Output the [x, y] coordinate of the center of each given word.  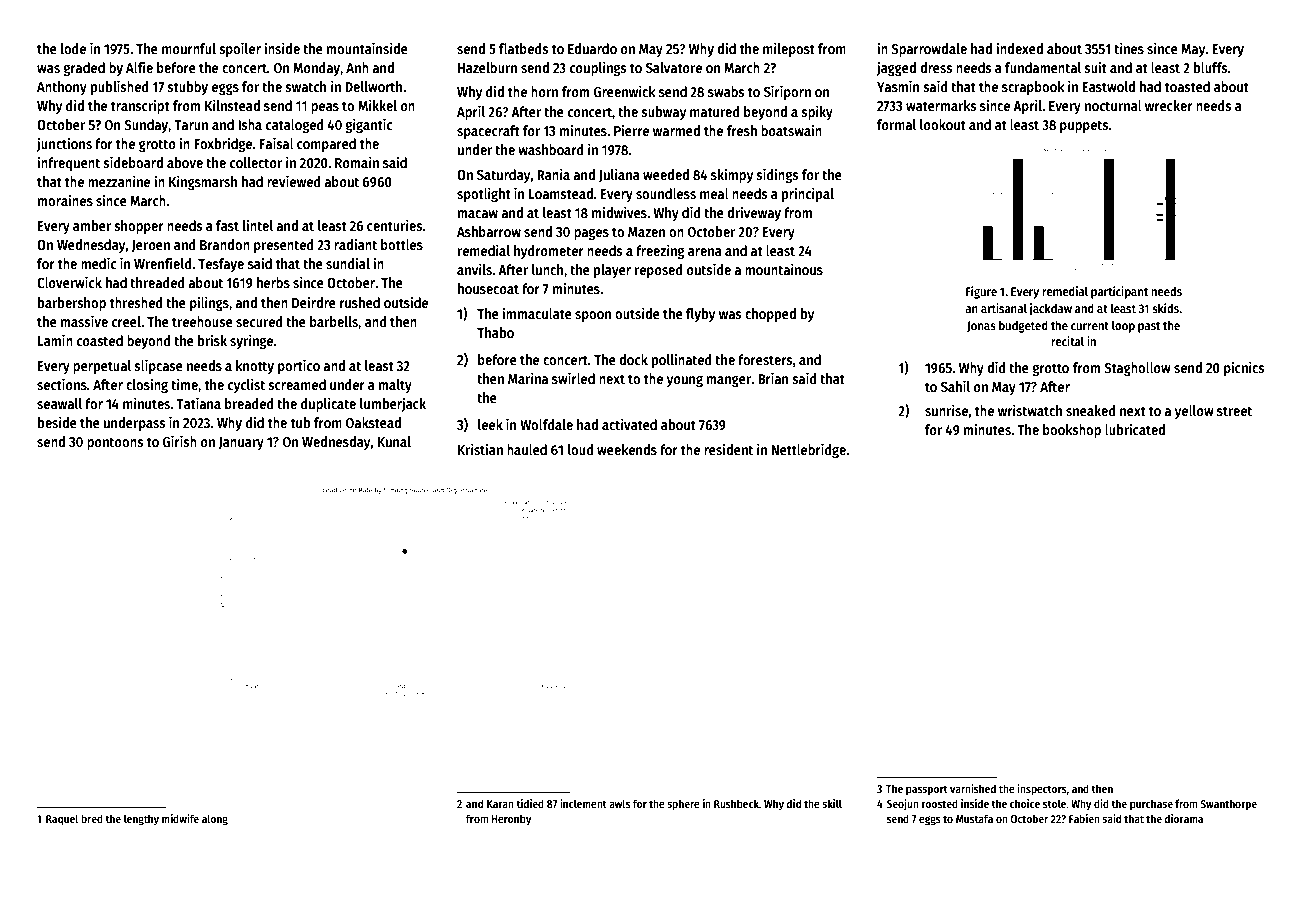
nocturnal [1113, 105]
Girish [180, 441]
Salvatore [674, 67]
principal [808, 194]
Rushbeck [736, 803]
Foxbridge [223, 144]
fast [227, 225]
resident [728, 449]
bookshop [1072, 431]
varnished [973, 788]
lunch [547, 269]
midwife [180, 818]
